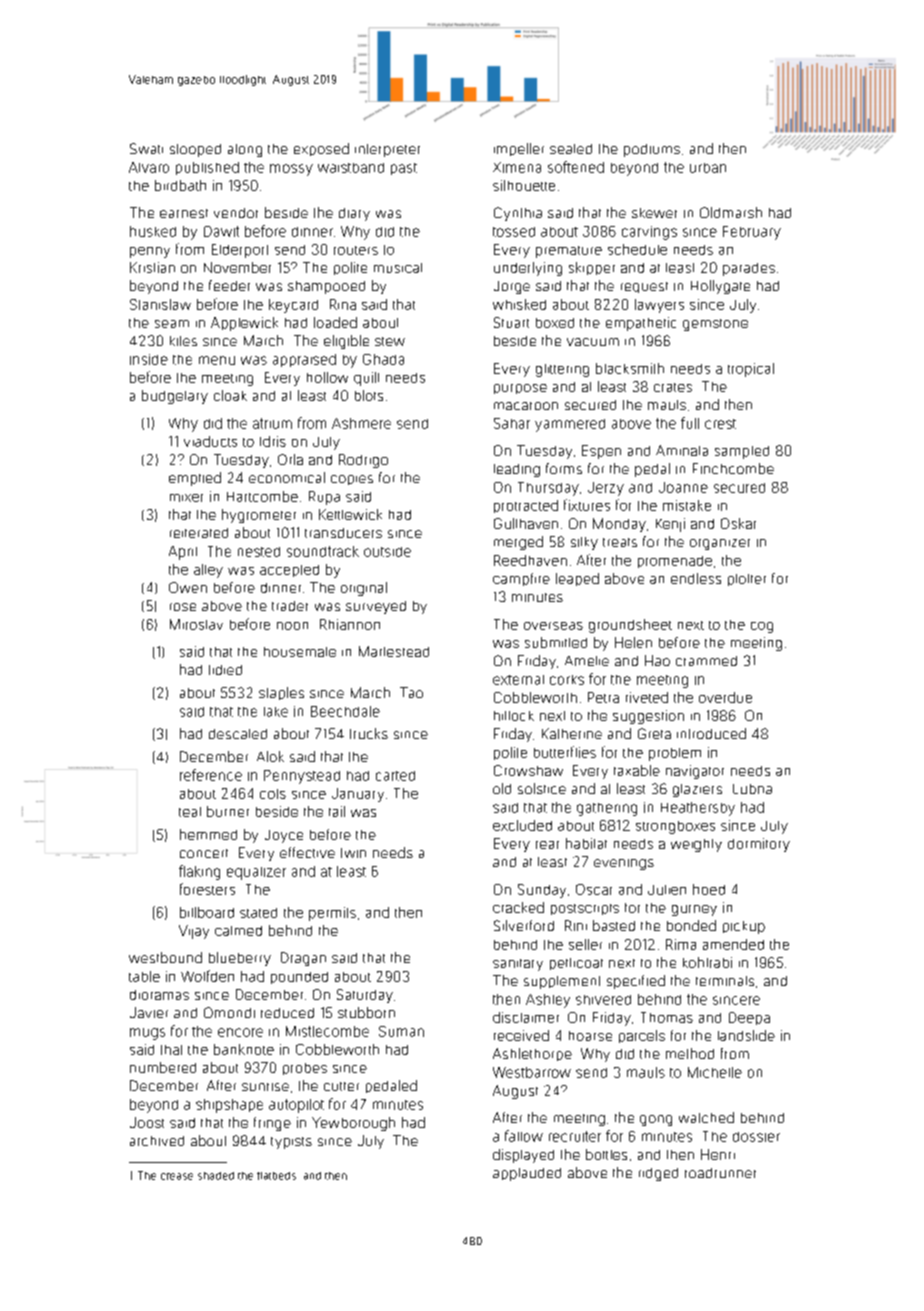  Describe the element at coordinates (276, 1176) in the image. I see `flatbeds` at that location.
